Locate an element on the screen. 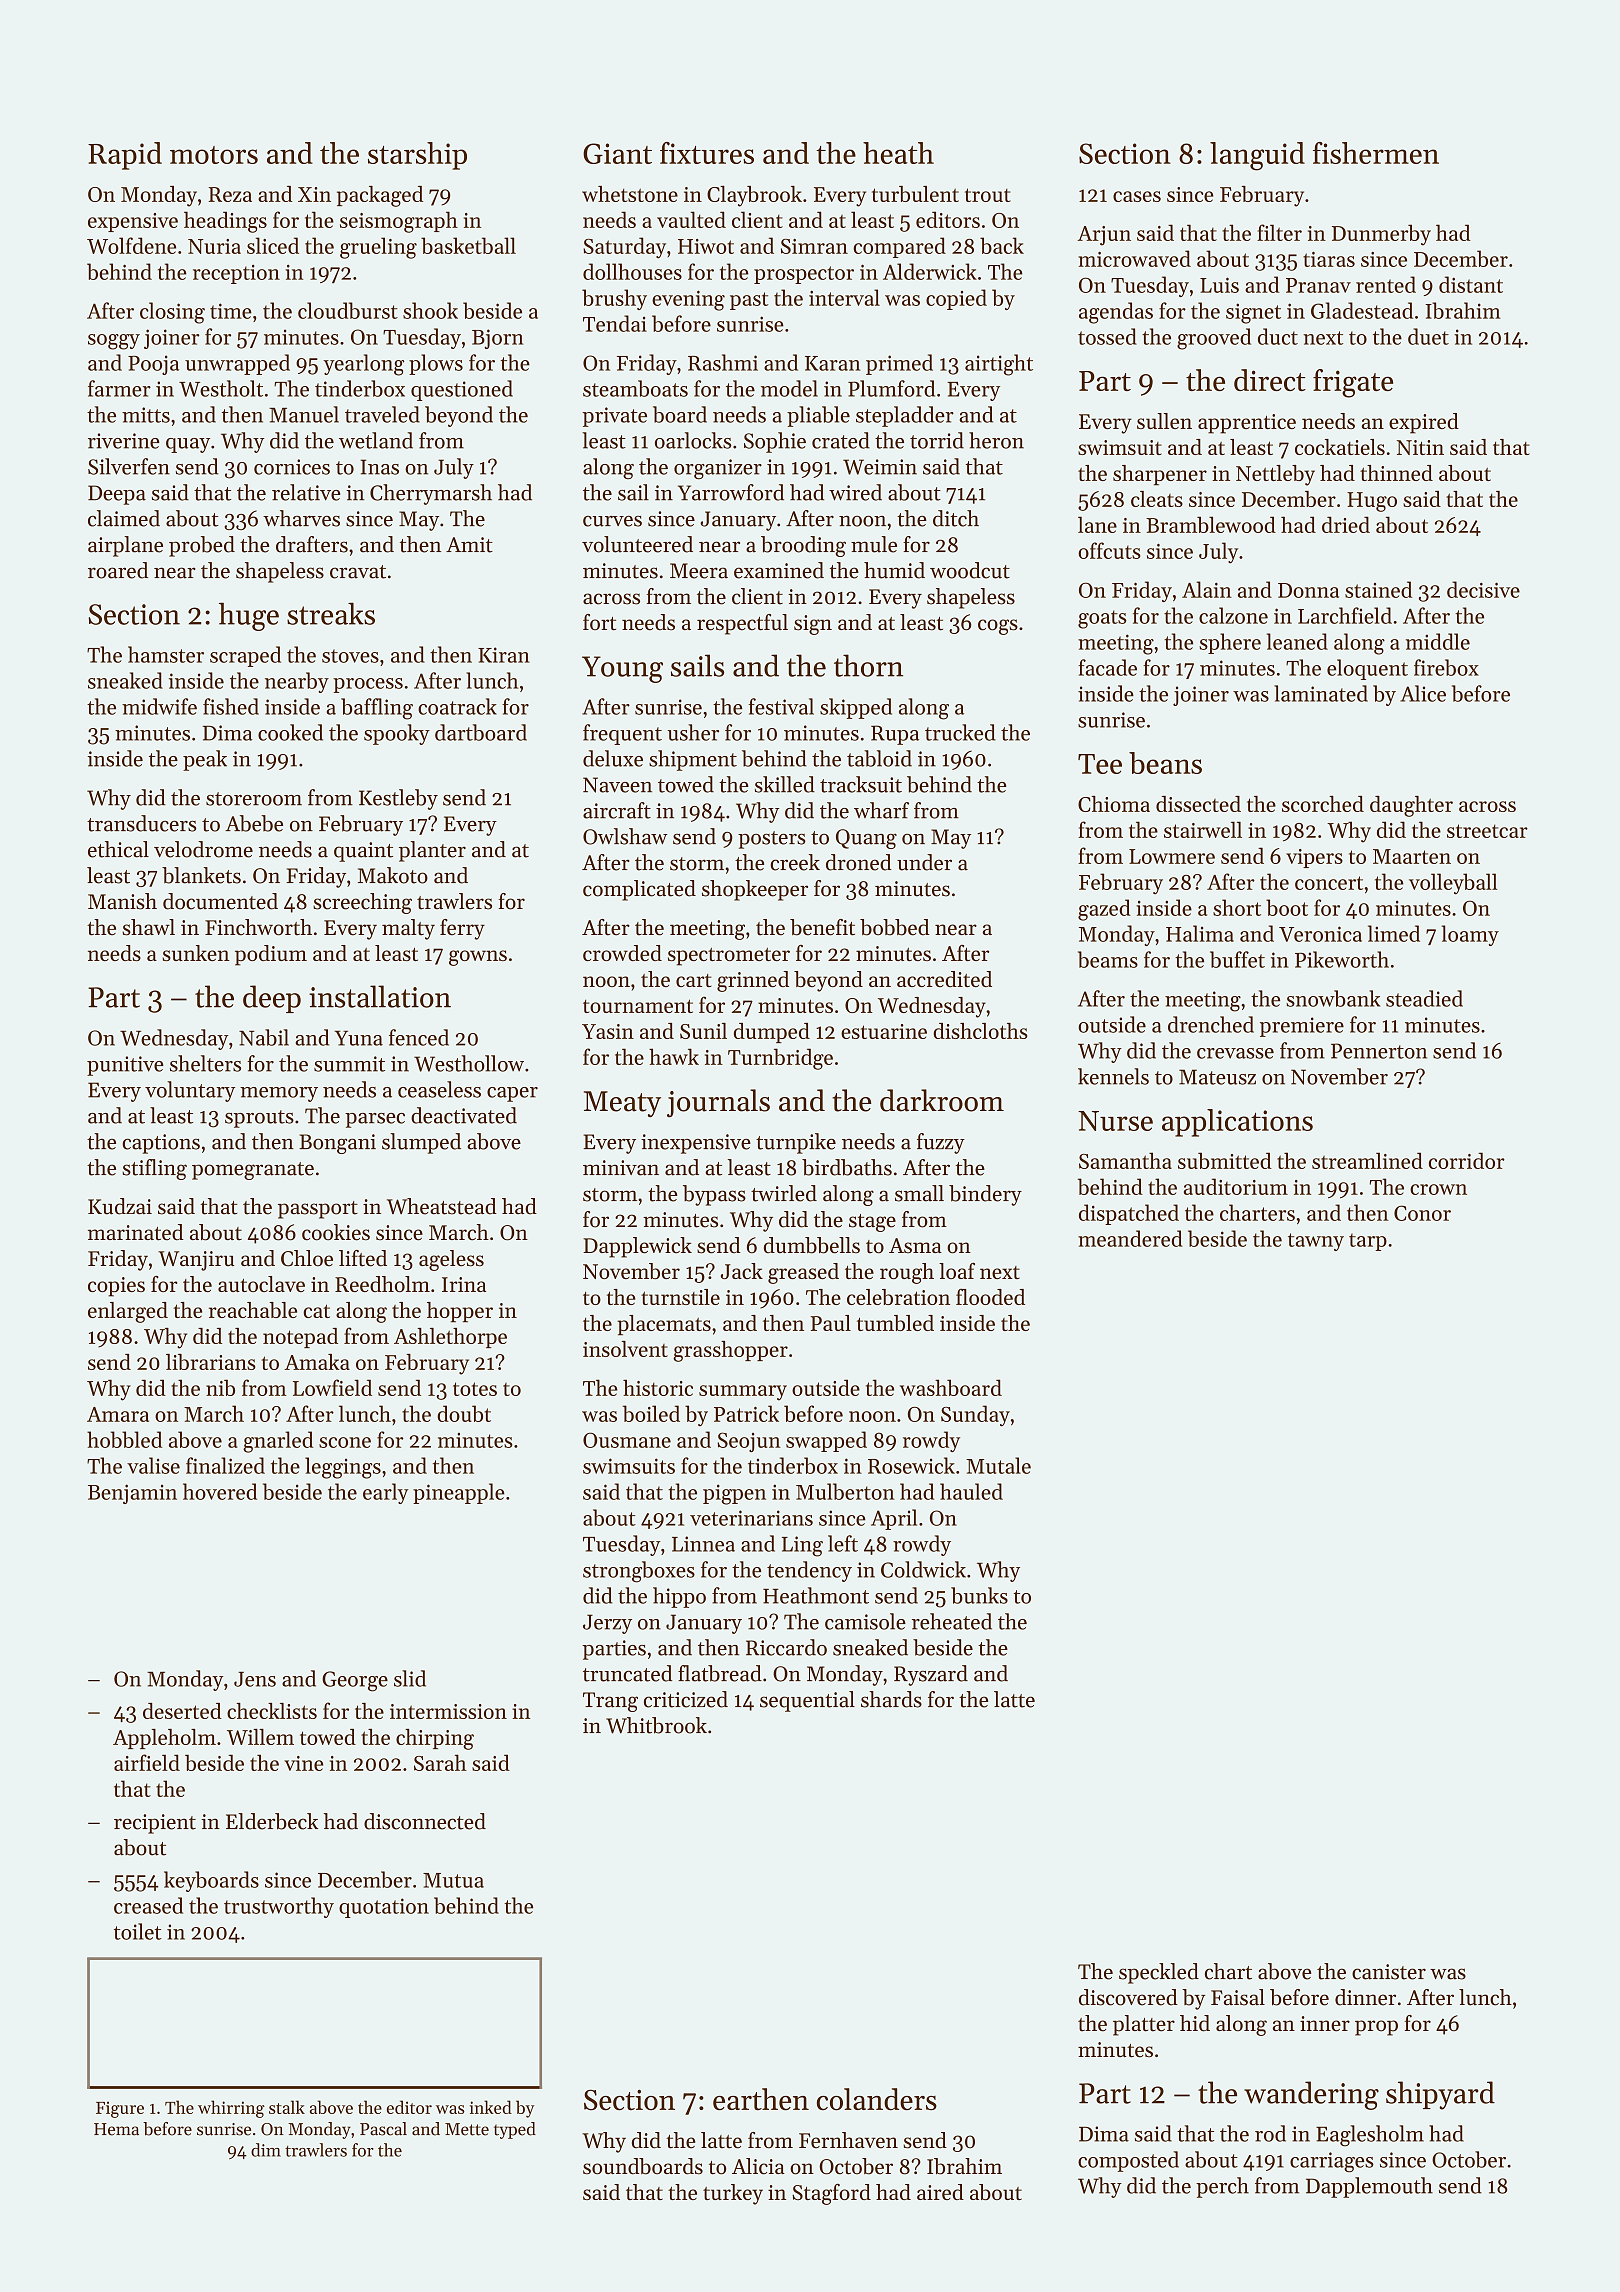  hippo is located at coordinates (679, 1597).
